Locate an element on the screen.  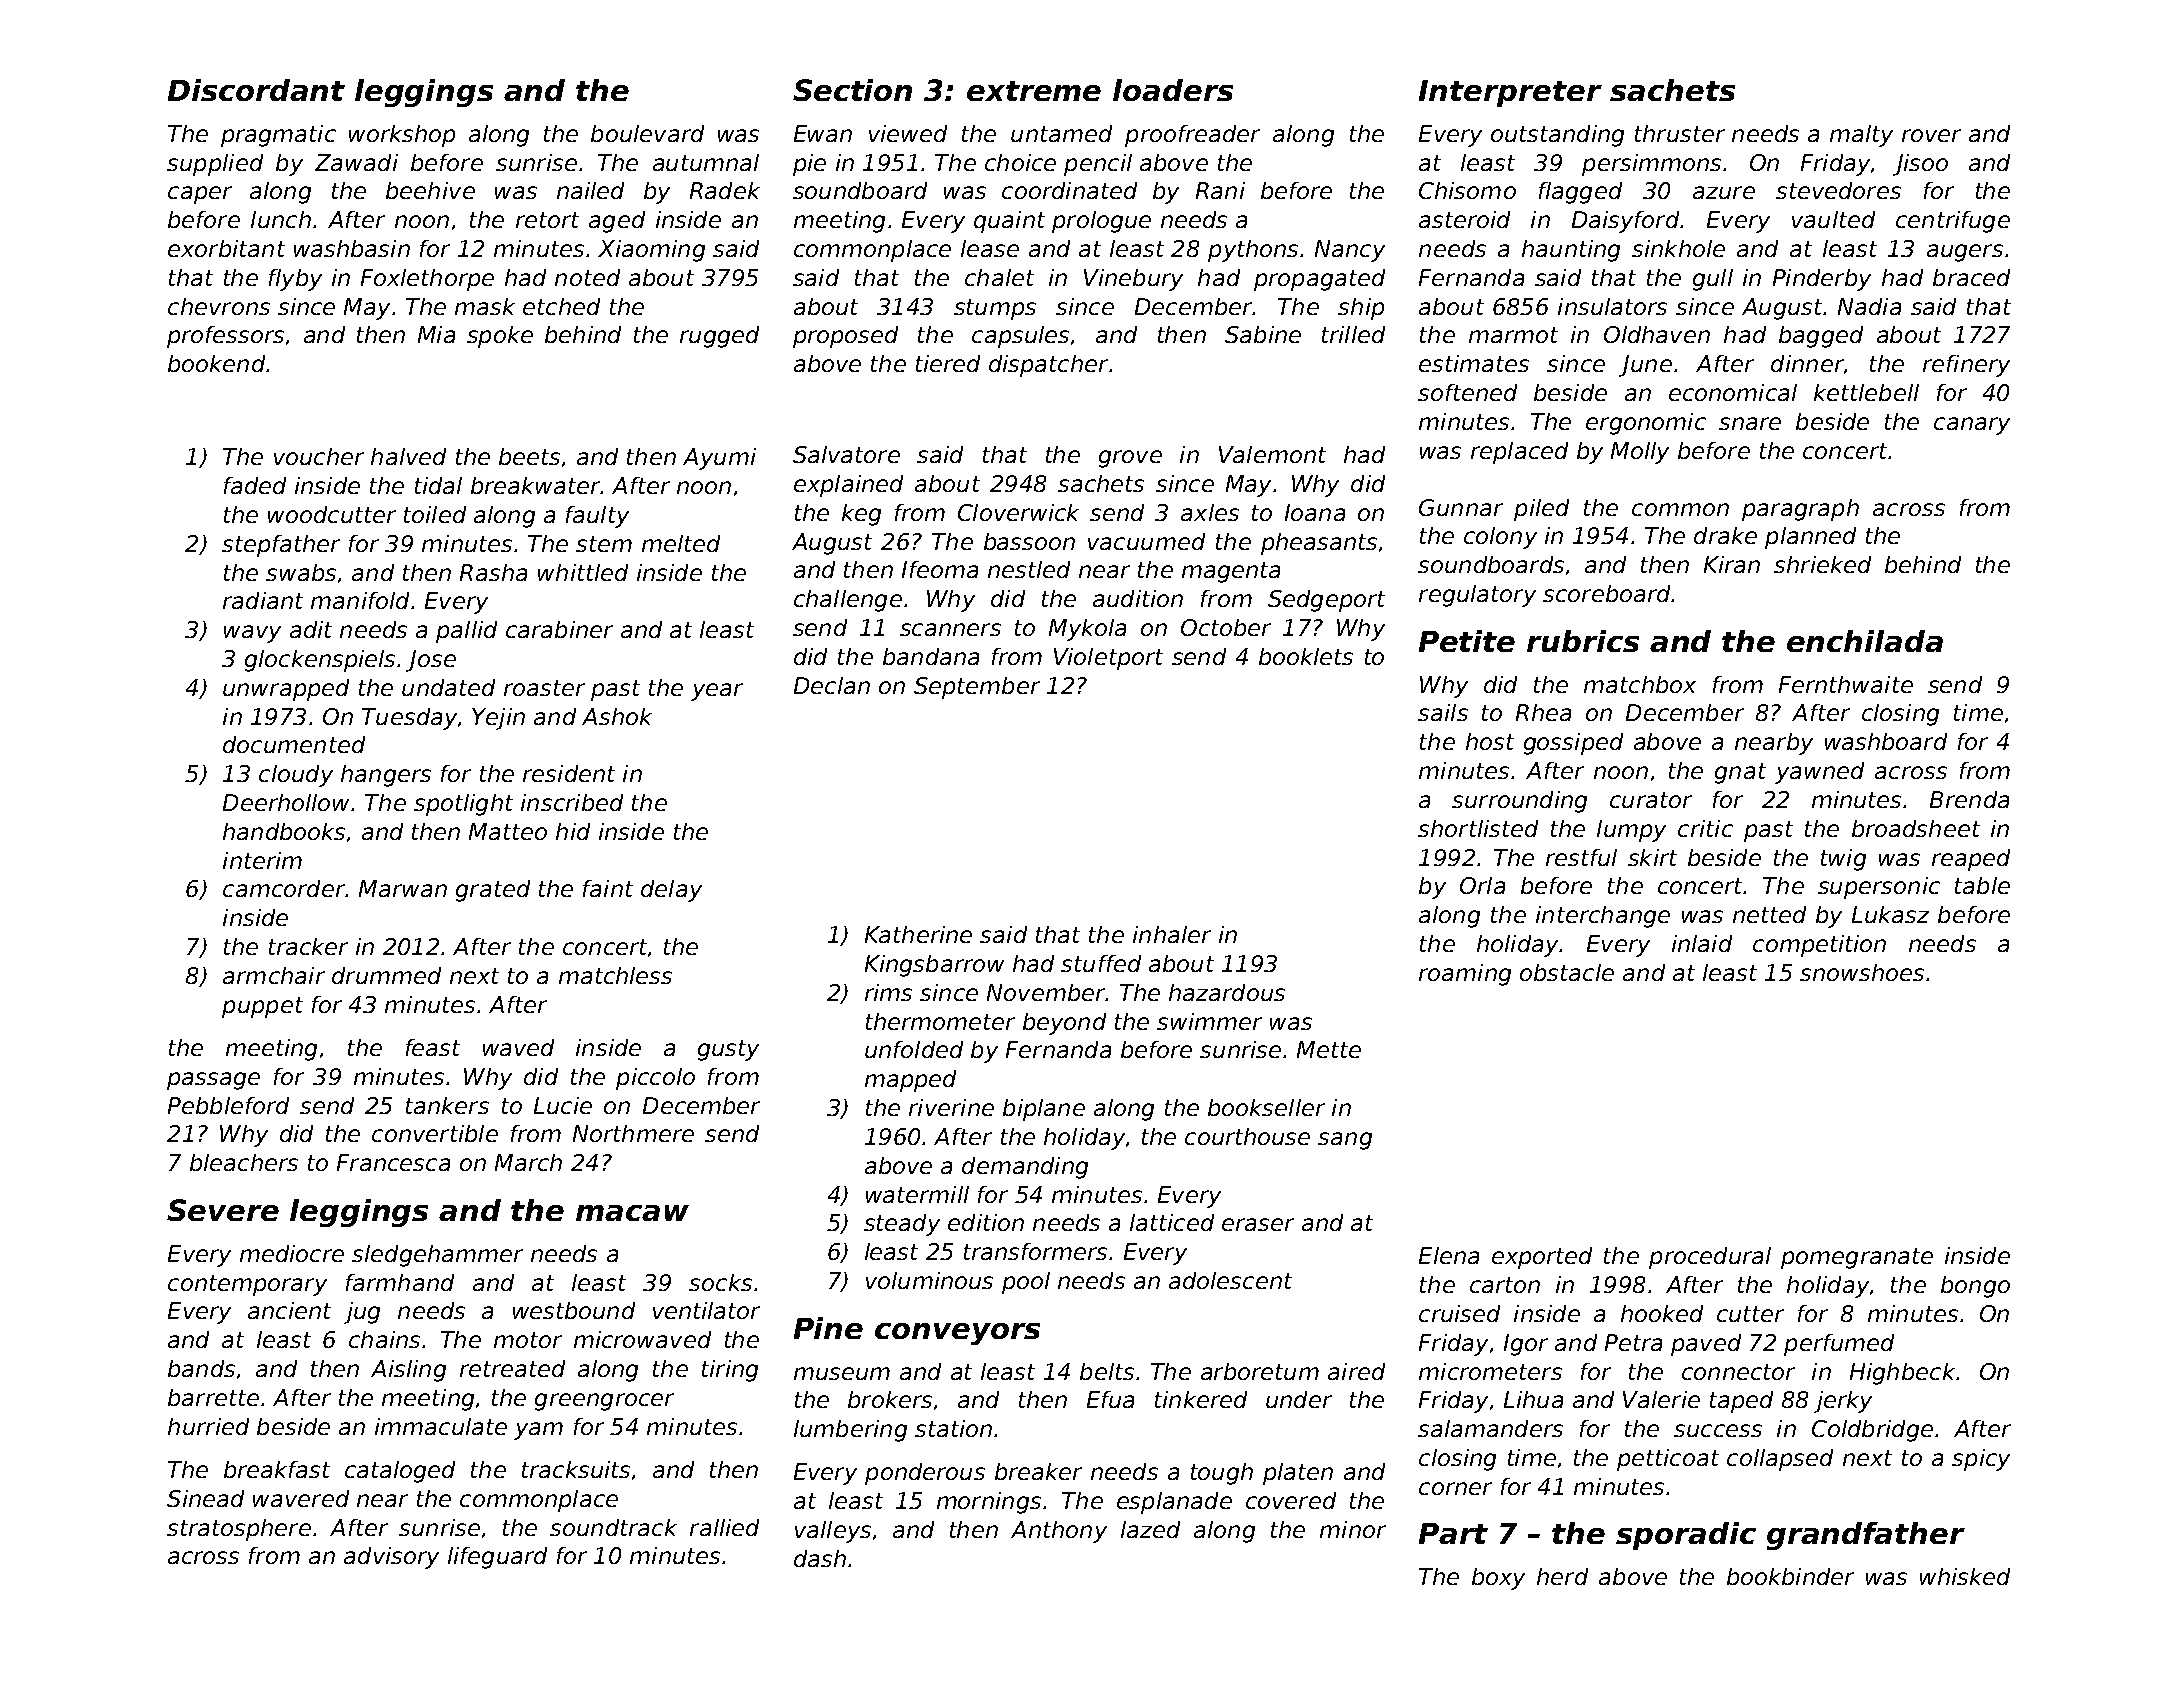
loaders is located at coordinates (1173, 90).
